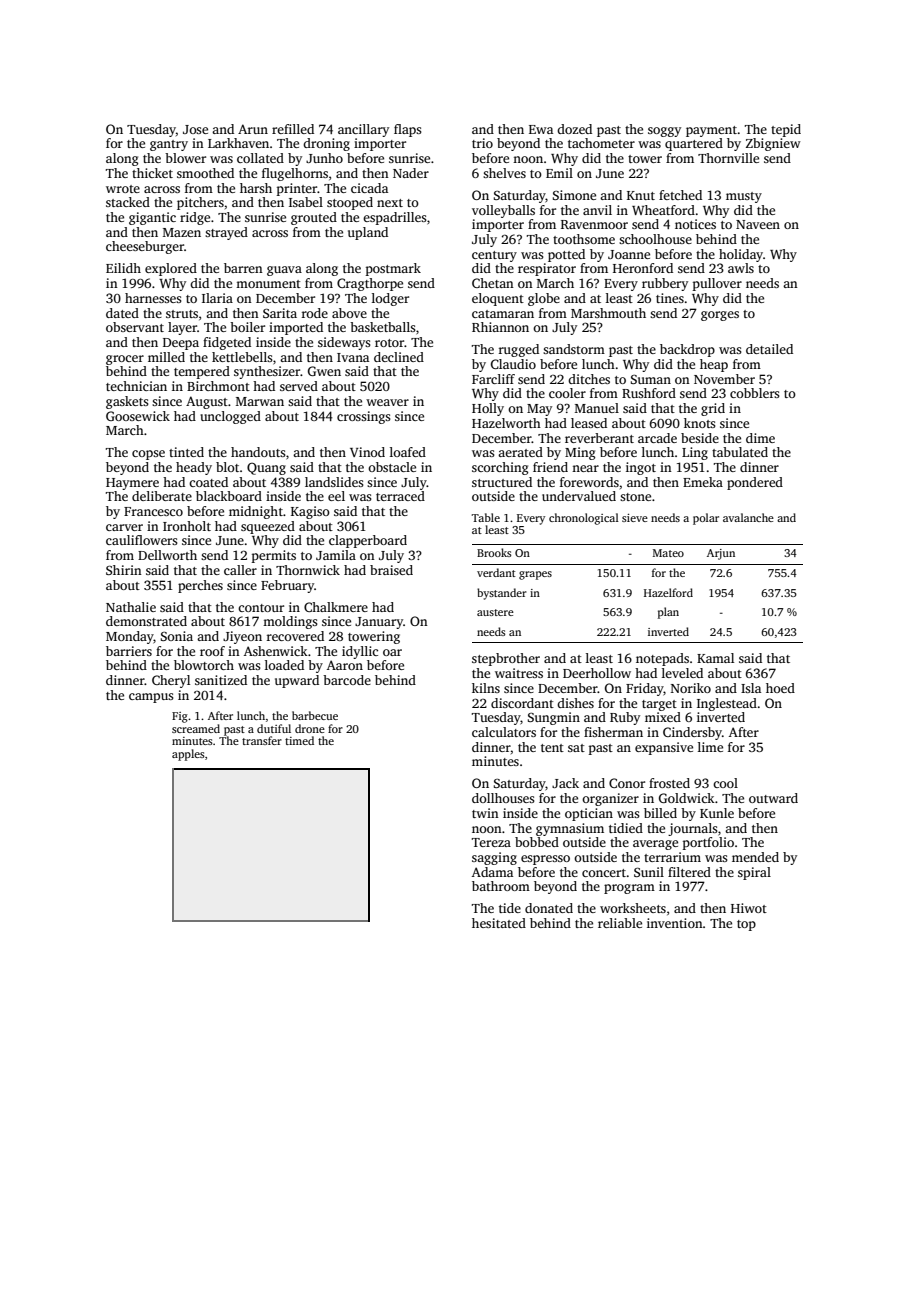 This screenshot has height=1316, width=908. I want to click on Kagiso, so click(310, 512).
